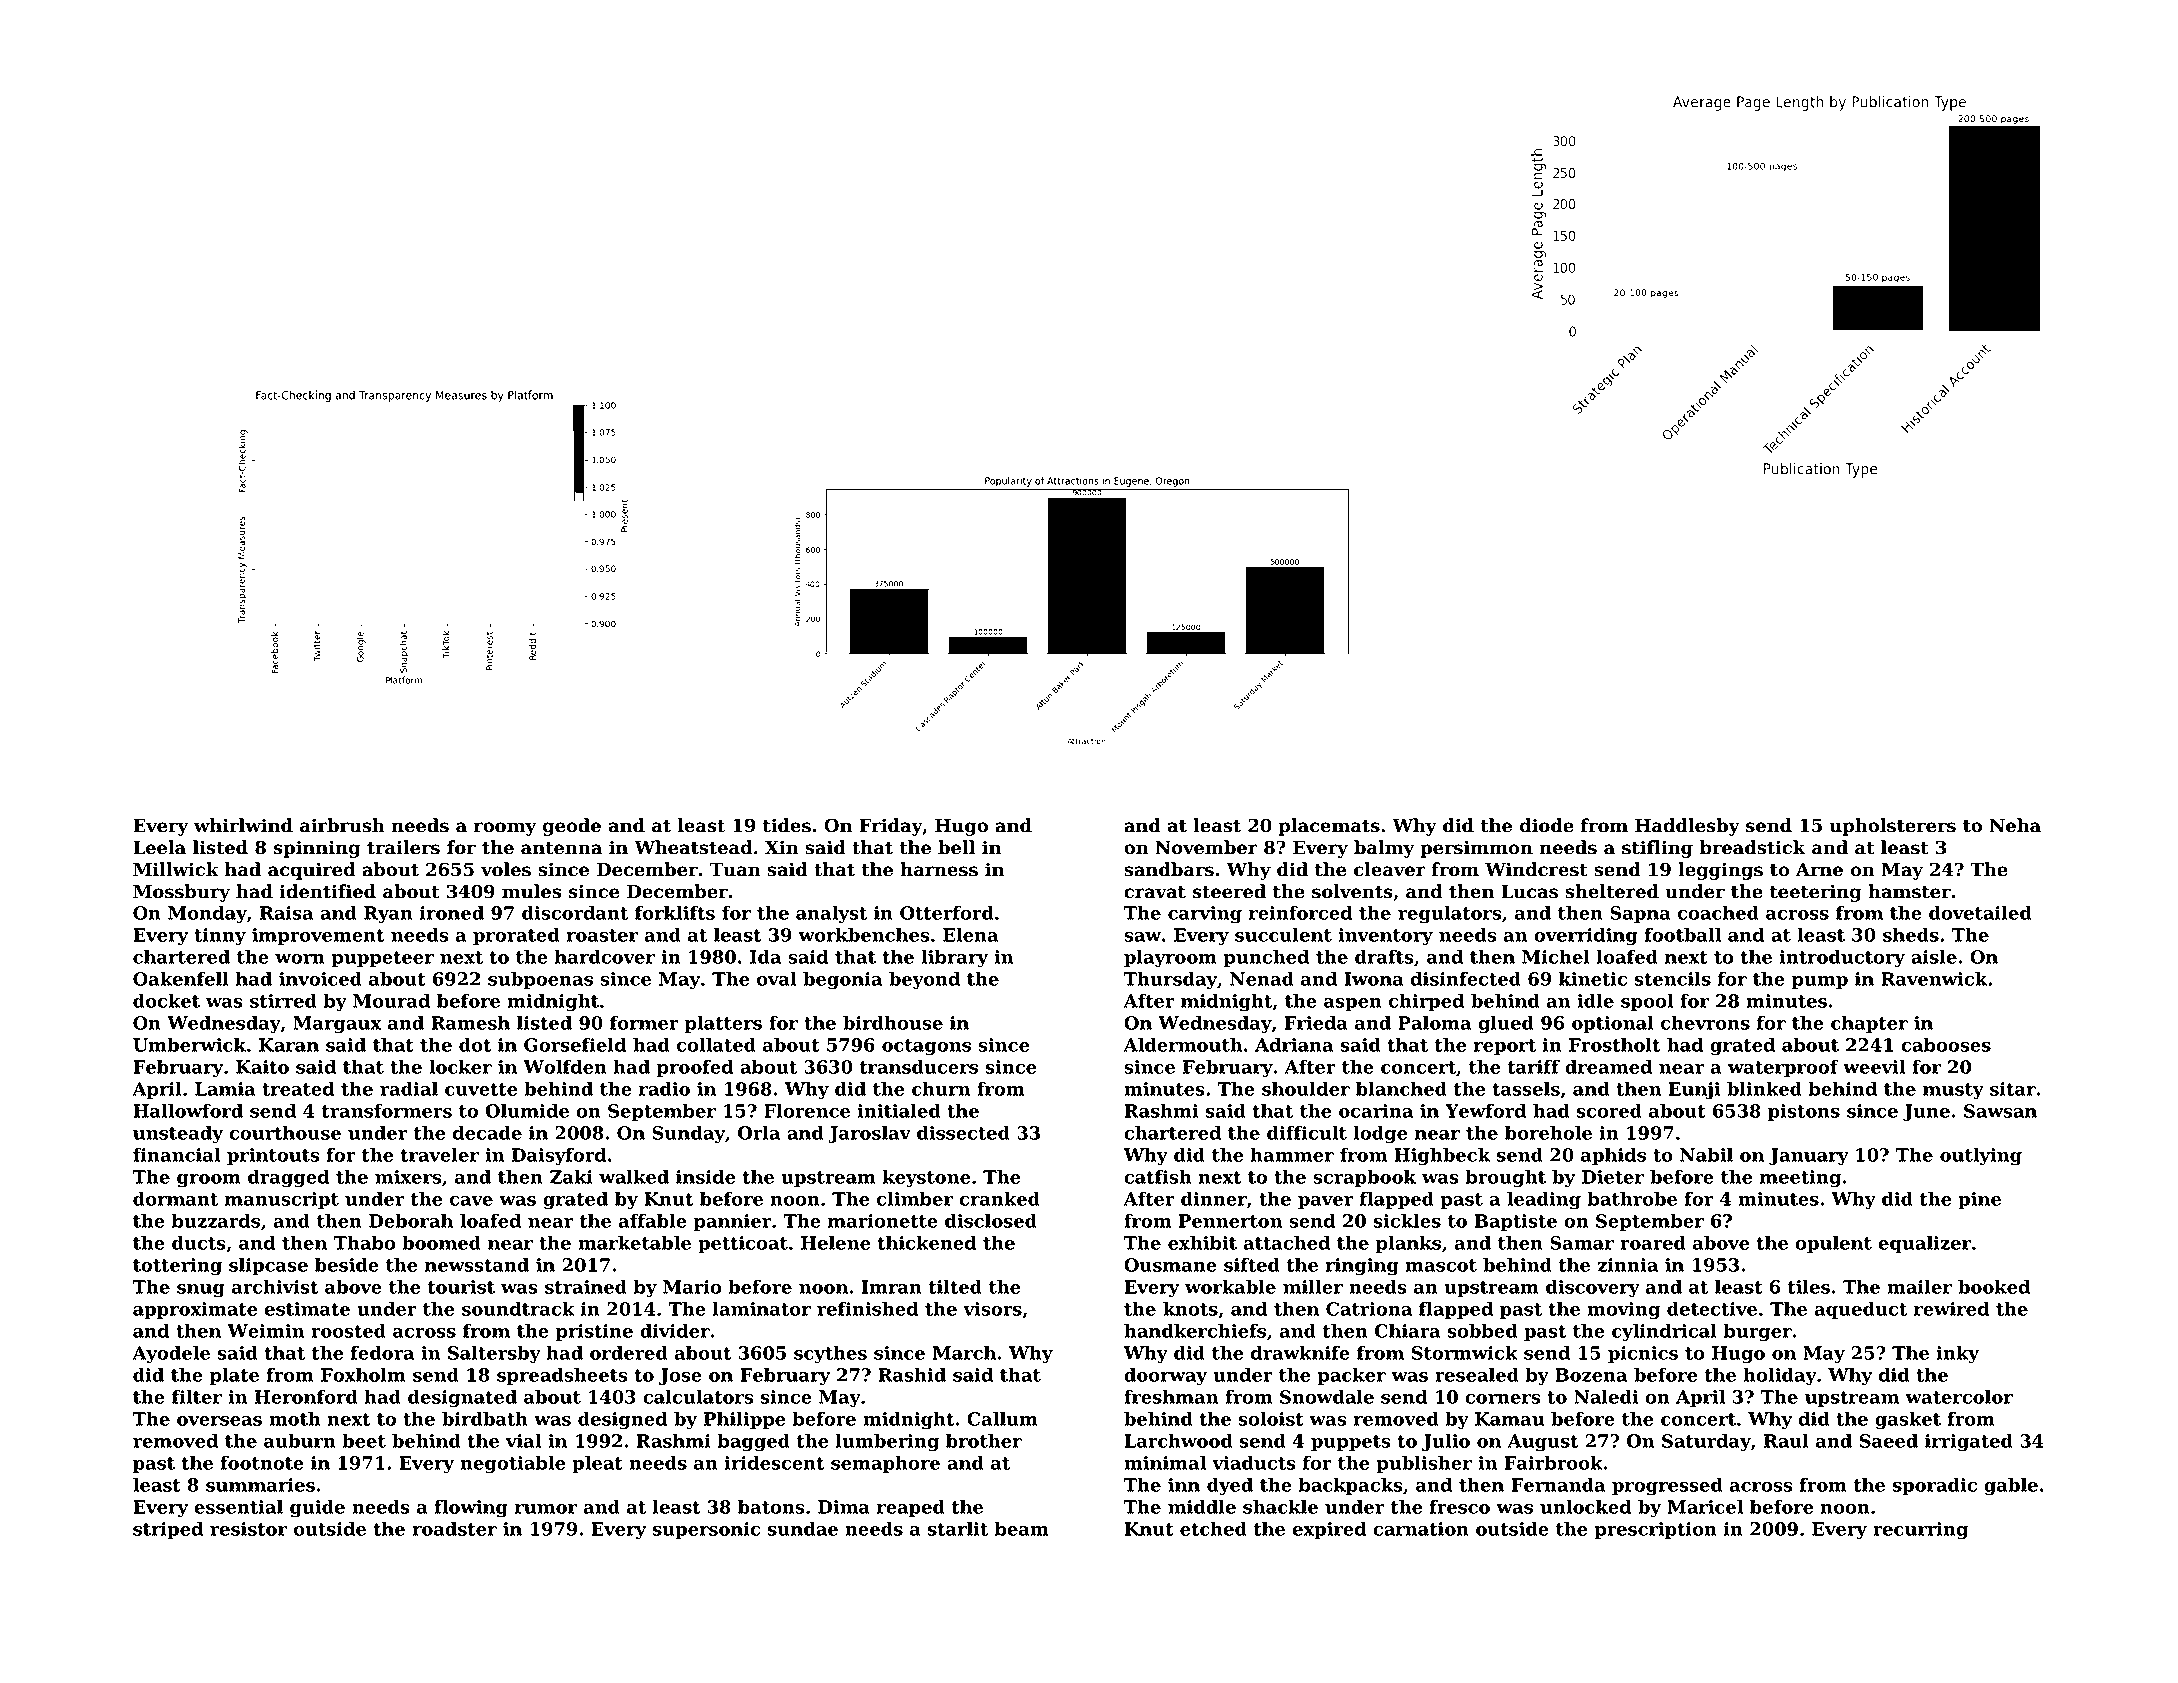  What do you see at coordinates (181, 893) in the screenshot?
I see `Mossbury` at bounding box center [181, 893].
